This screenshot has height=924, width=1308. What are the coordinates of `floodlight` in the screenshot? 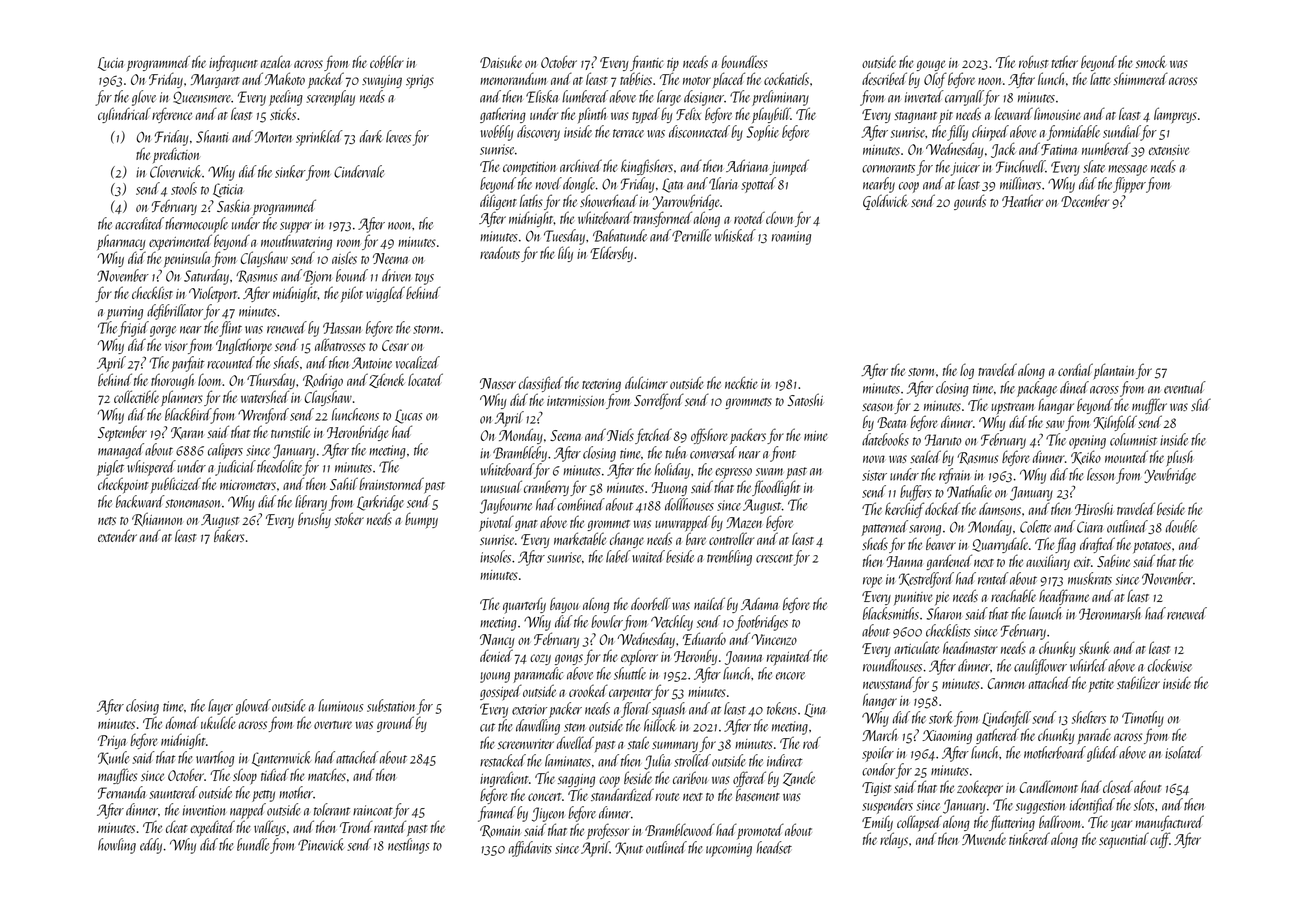 It's located at (776, 488).
